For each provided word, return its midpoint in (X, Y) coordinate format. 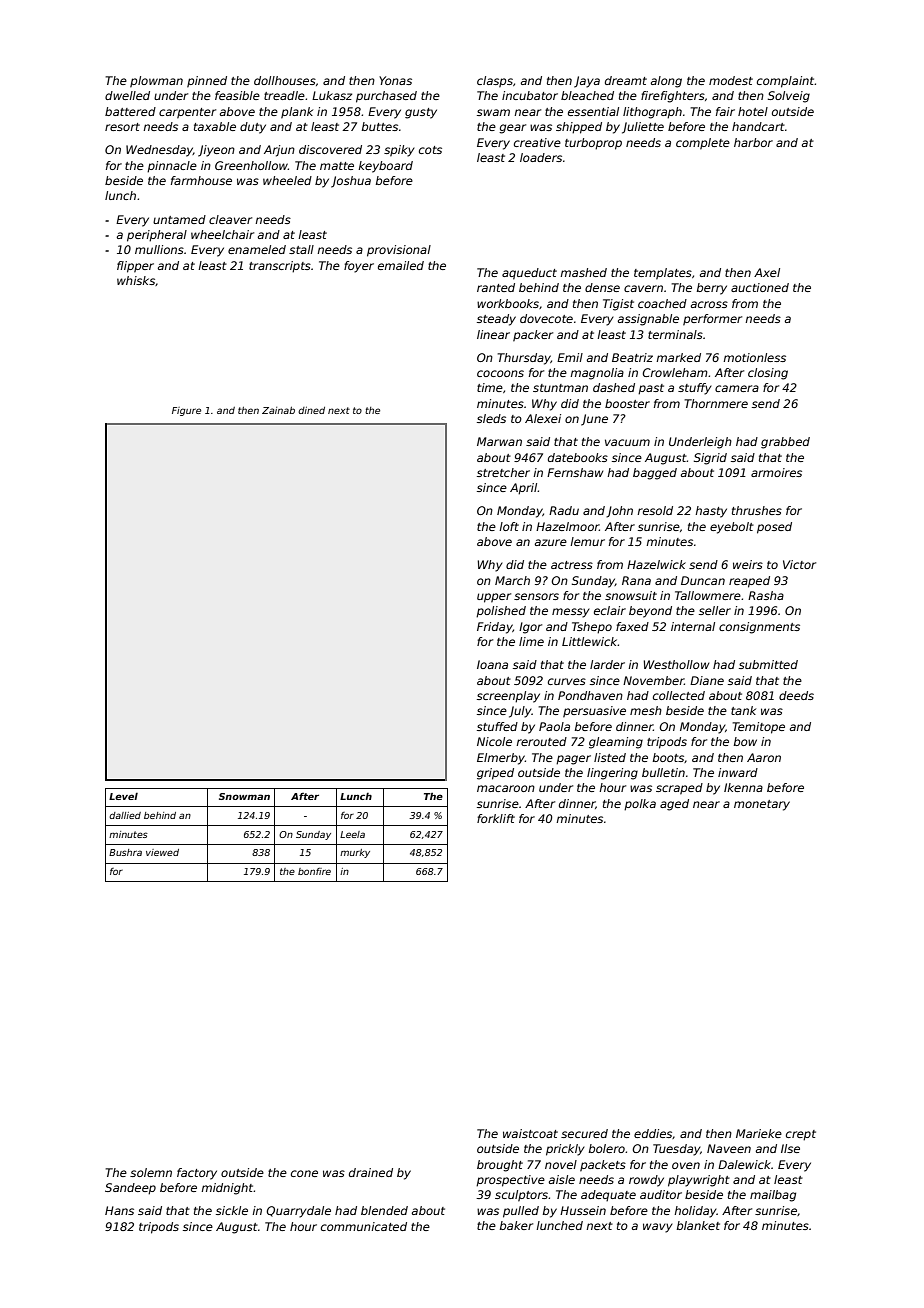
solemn (151, 1172)
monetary (762, 805)
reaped (749, 582)
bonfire (314, 871)
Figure (186, 411)
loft (509, 526)
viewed (162, 852)
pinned (207, 82)
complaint (786, 82)
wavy (658, 1228)
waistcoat (530, 1133)
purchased (386, 97)
